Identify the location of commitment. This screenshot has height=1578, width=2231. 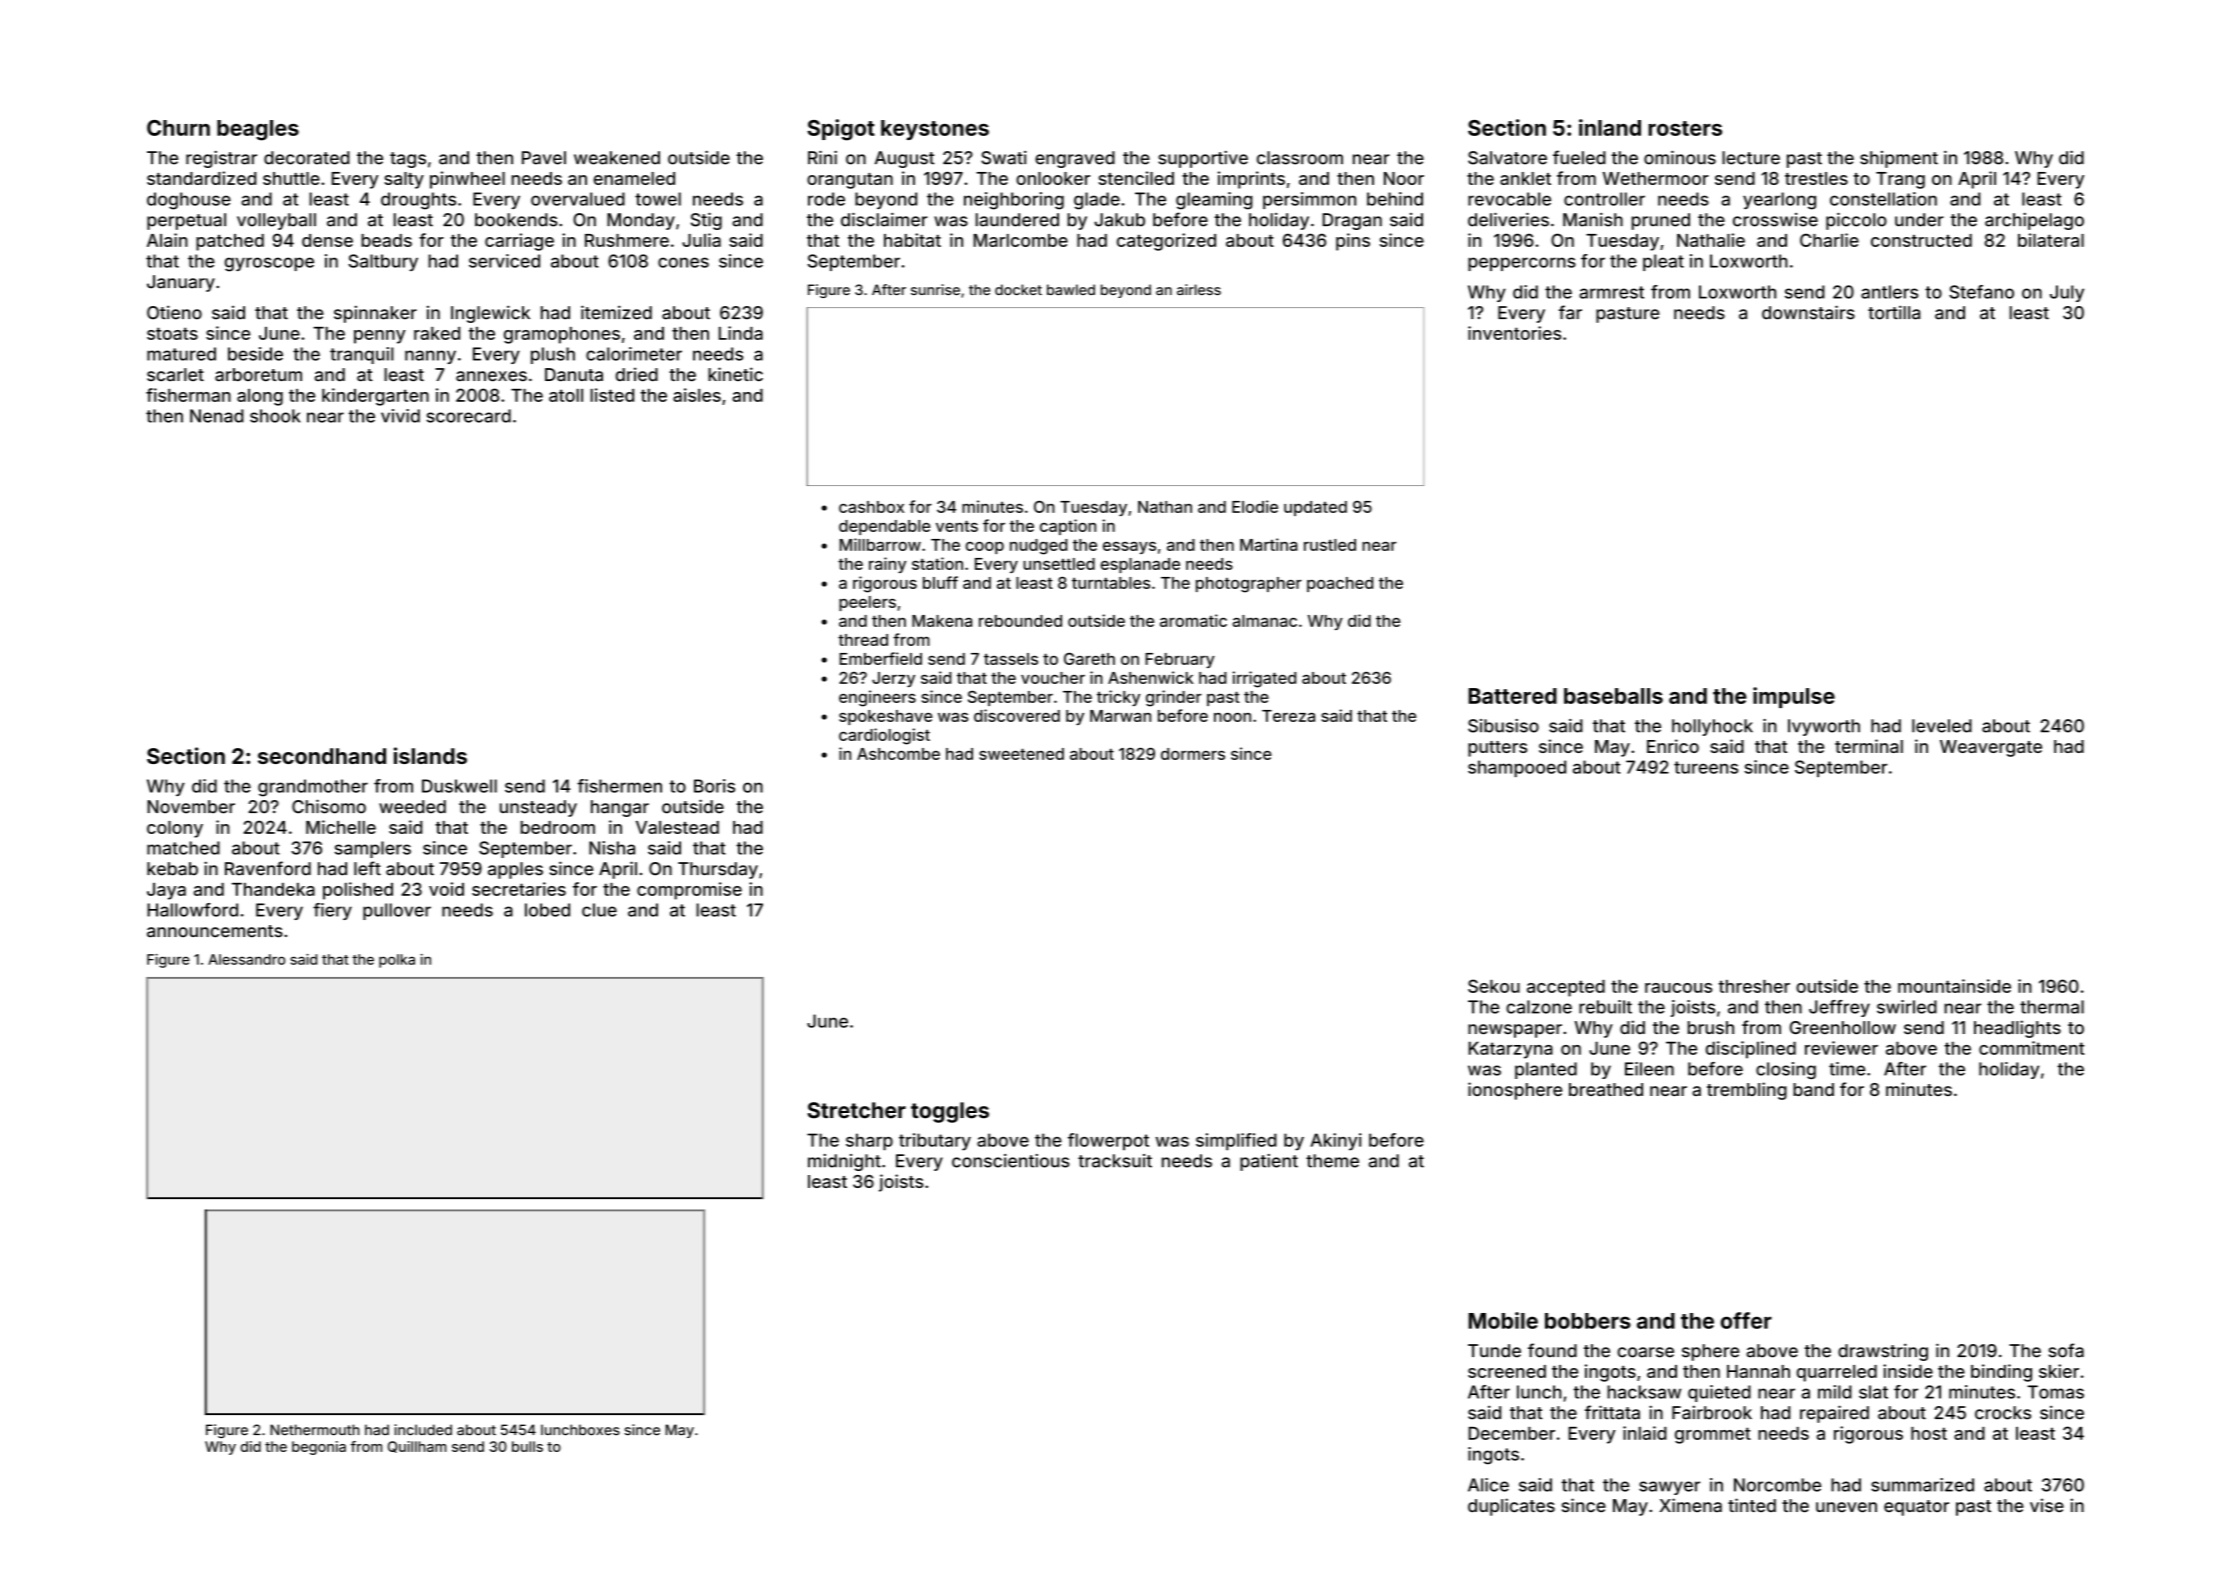
(2032, 1048).
